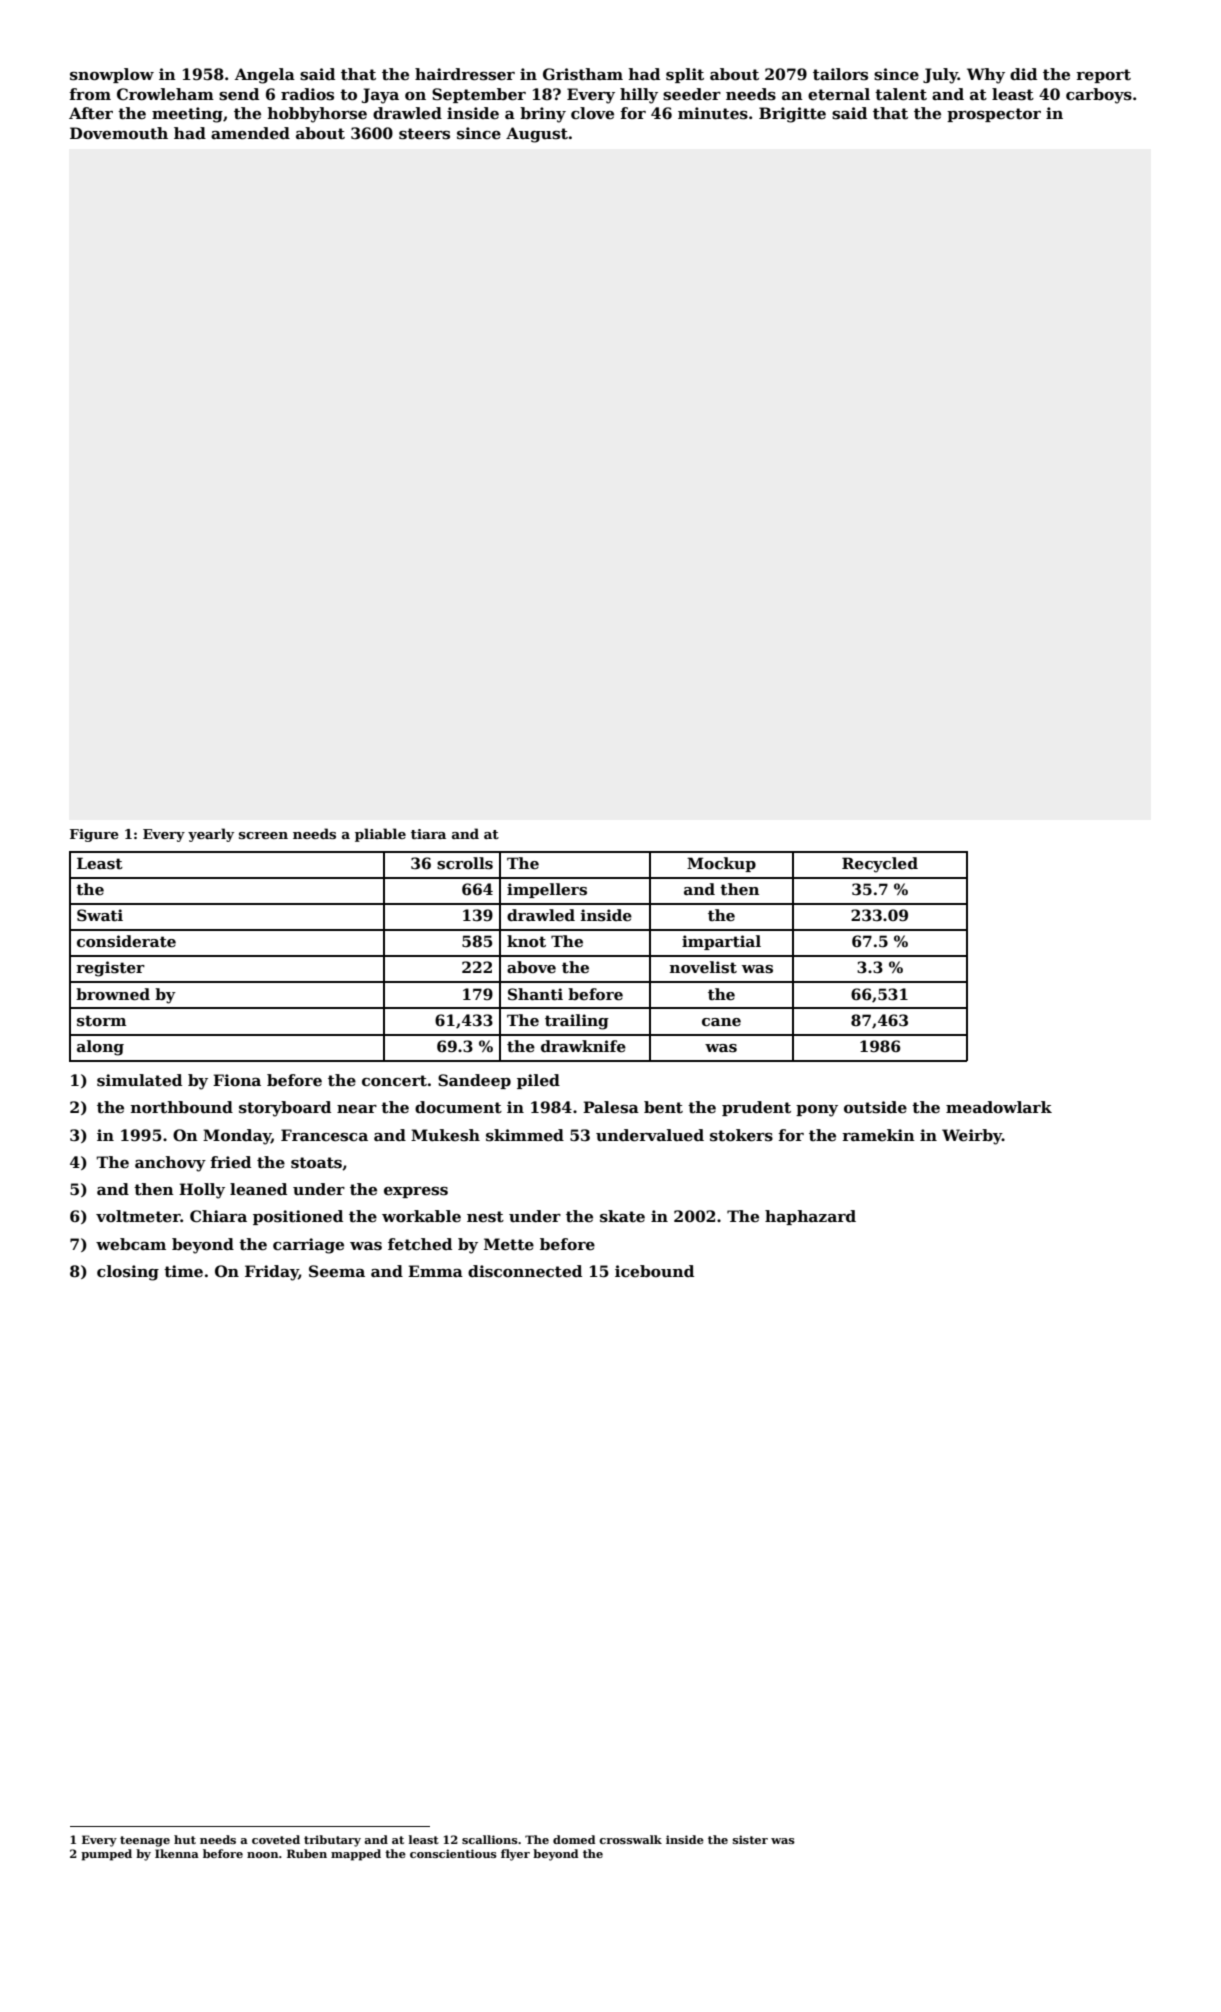 This screenshot has width=1221, height=2012. I want to click on icebound, so click(654, 1271).
